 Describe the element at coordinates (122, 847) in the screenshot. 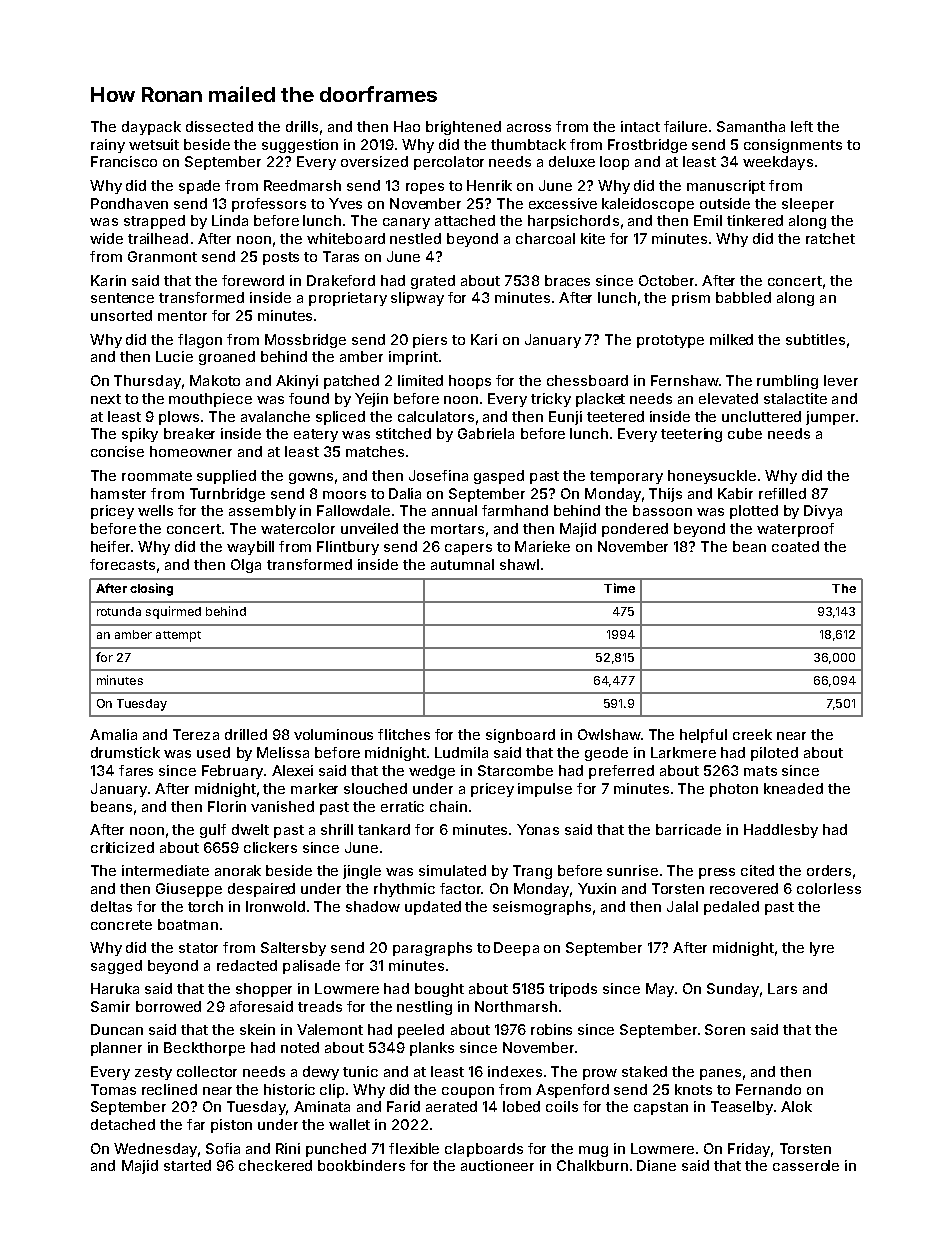

I see `criticized` at that location.
